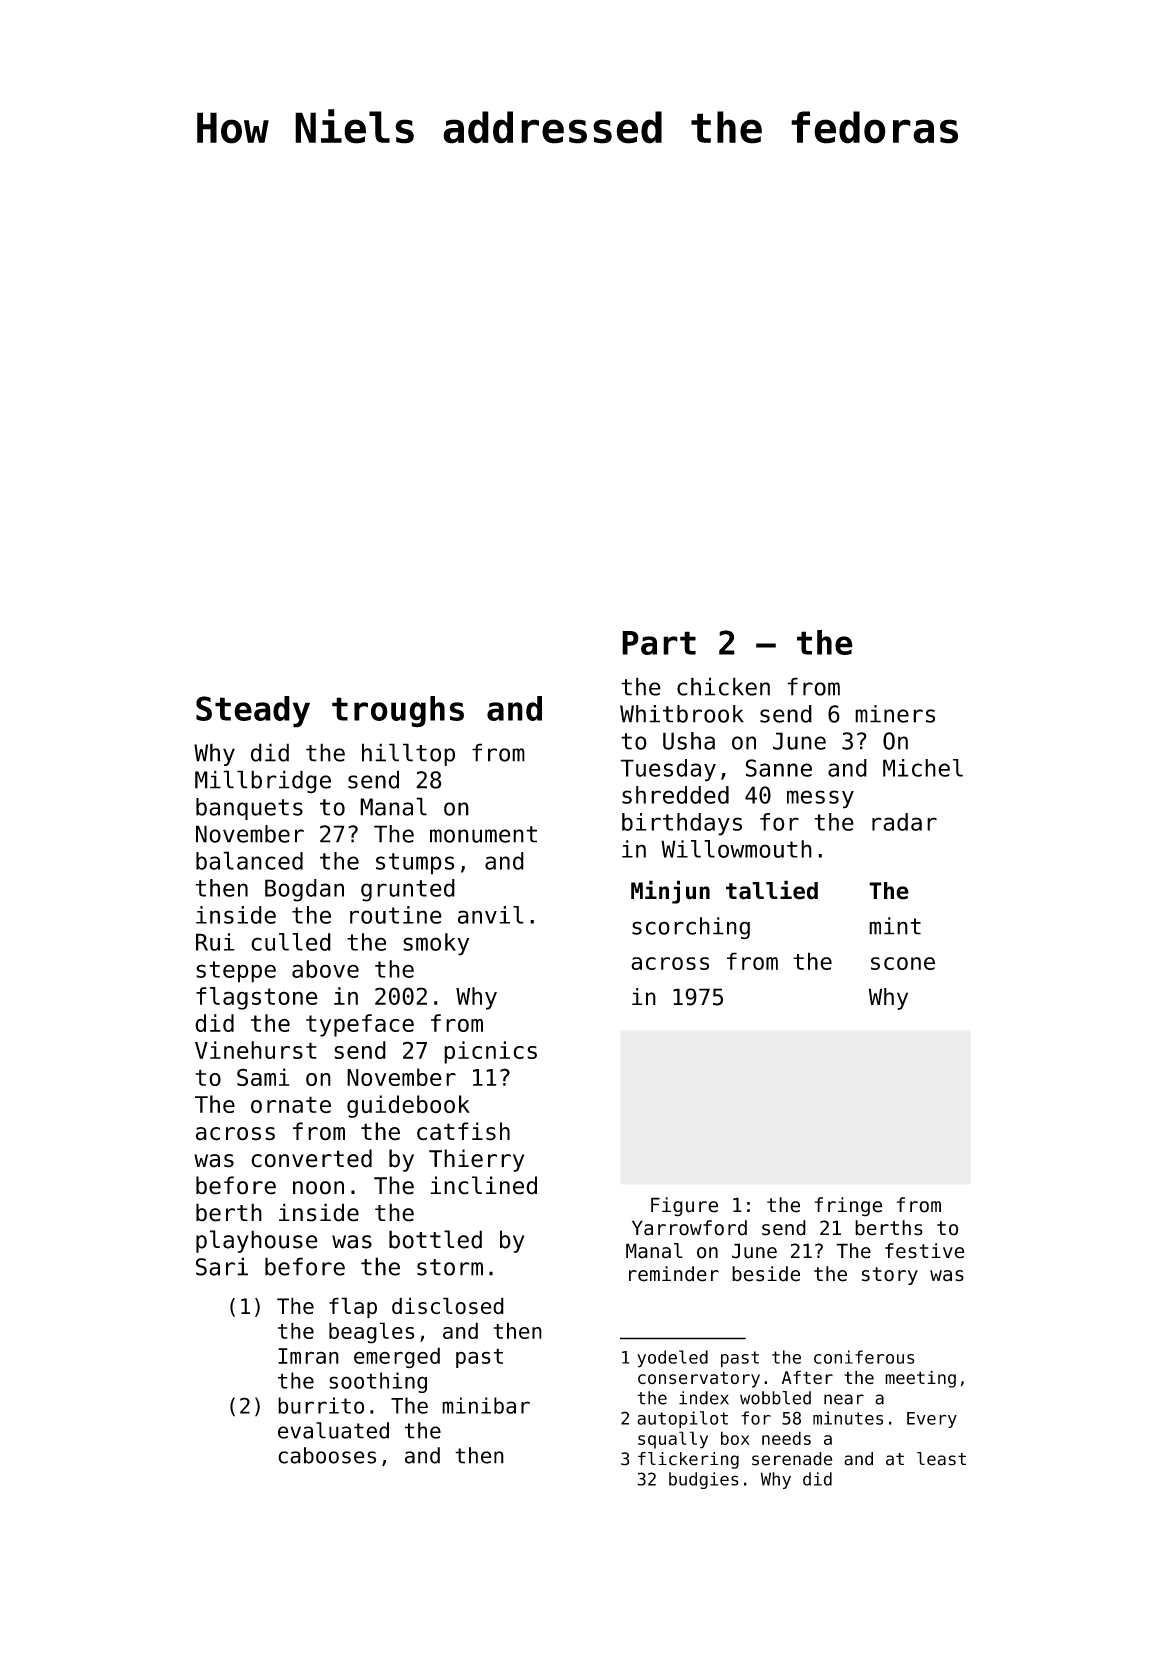  What do you see at coordinates (704, 1480) in the page?
I see `budgies` at bounding box center [704, 1480].
